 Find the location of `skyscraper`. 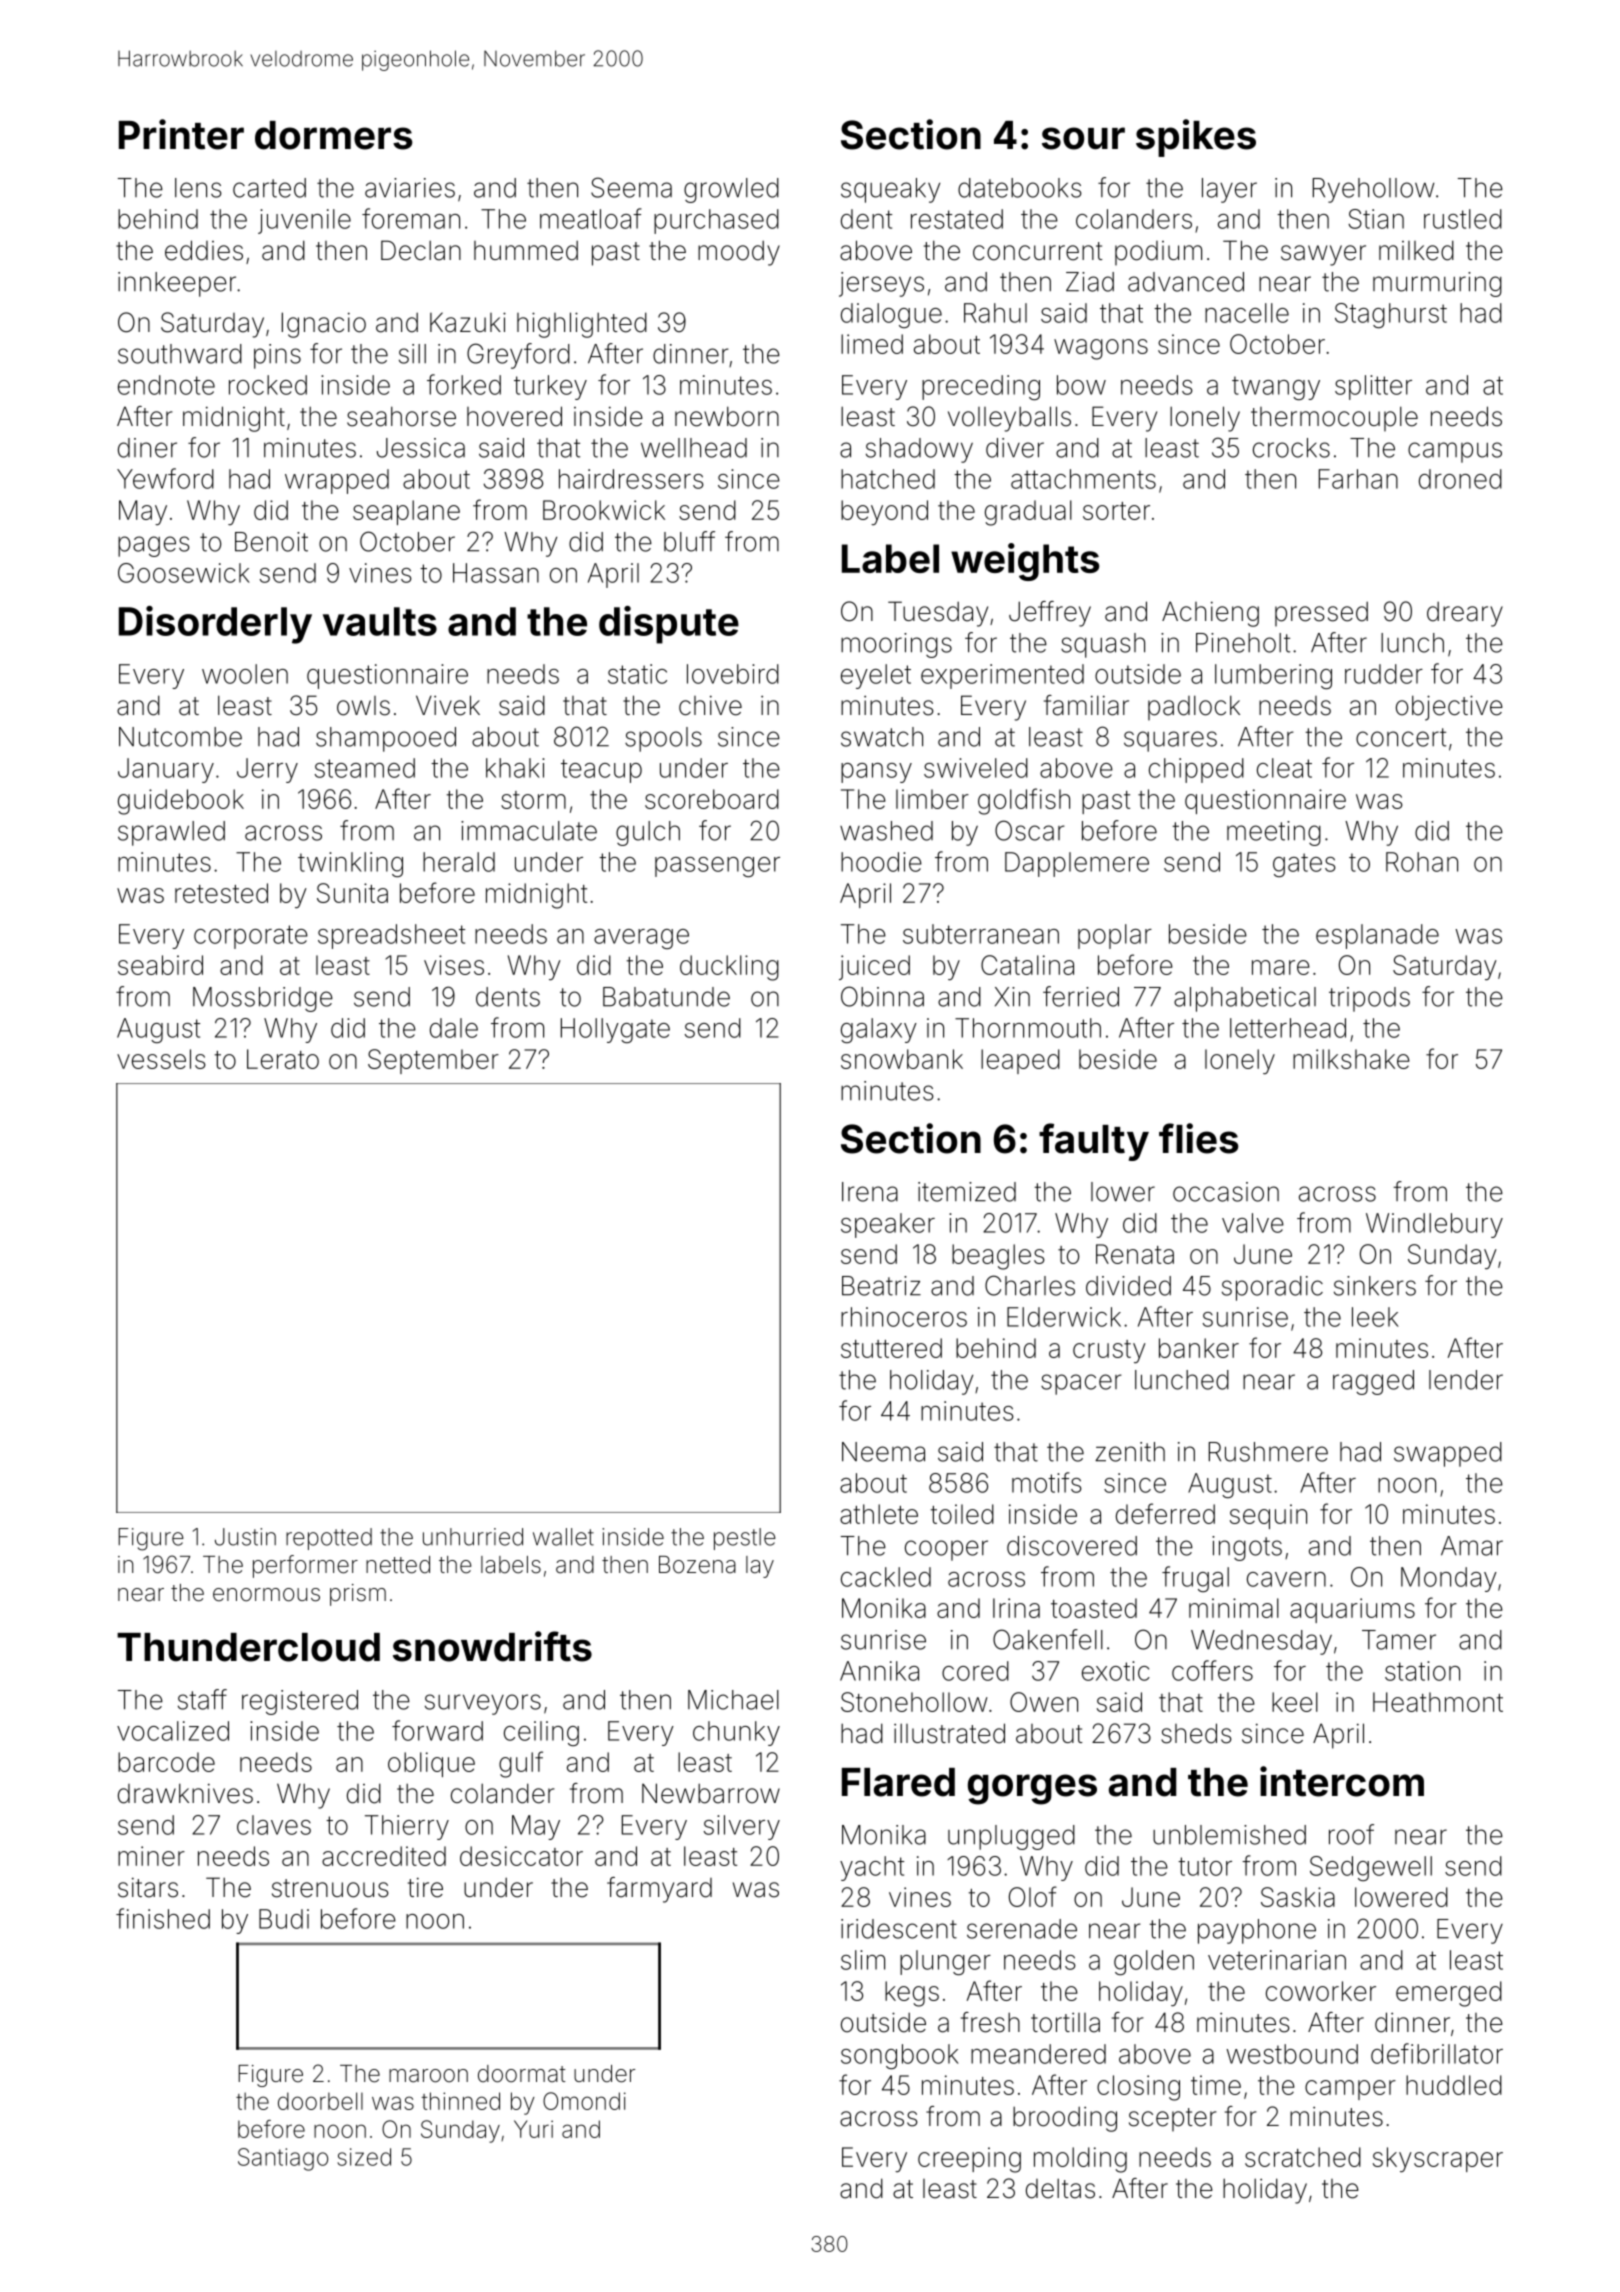

skyscraper is located at coordinates (1438, 2160).
